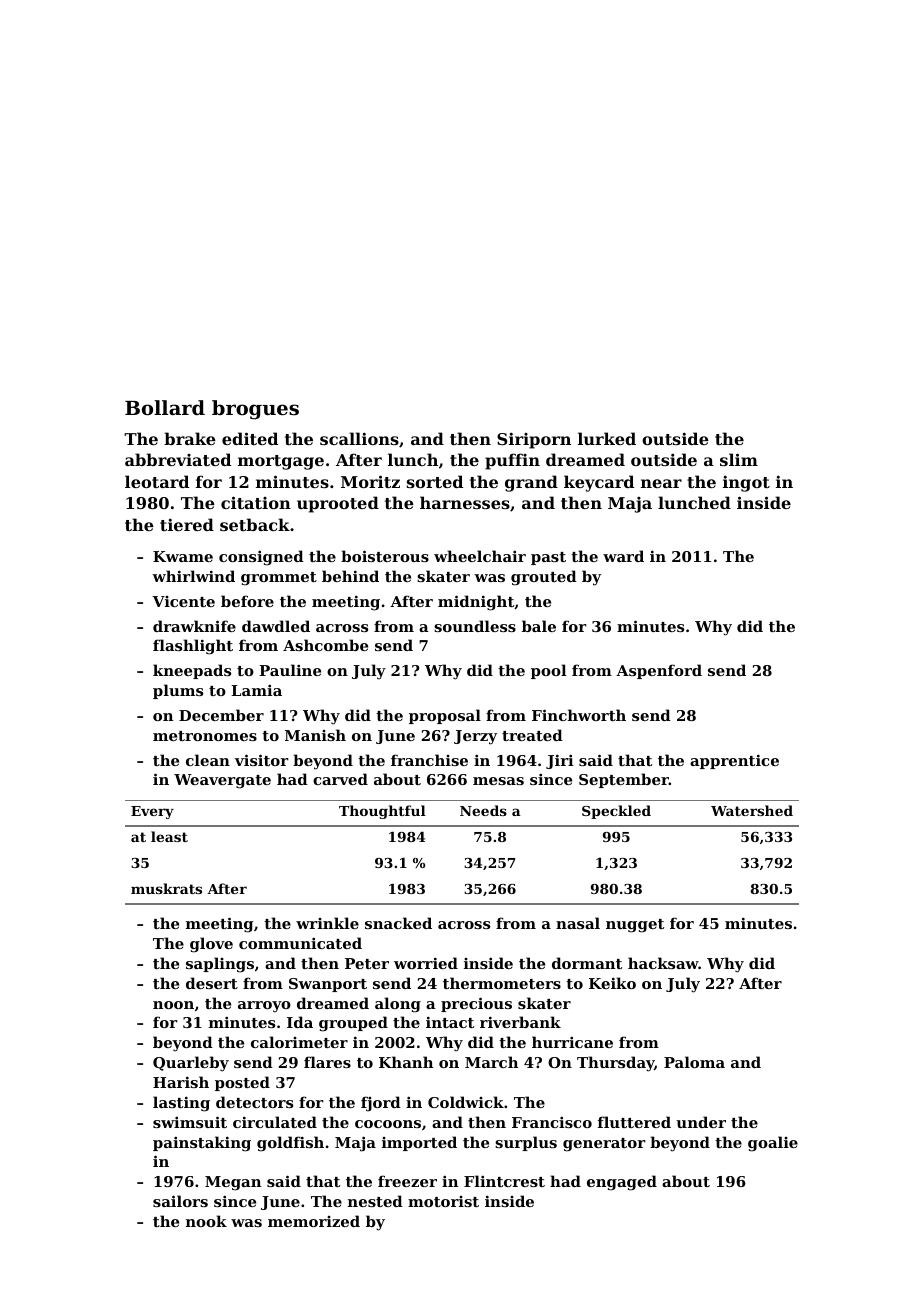 This document has width=924, height=1314. I want to click on Siriporn, so click(534, 440).
